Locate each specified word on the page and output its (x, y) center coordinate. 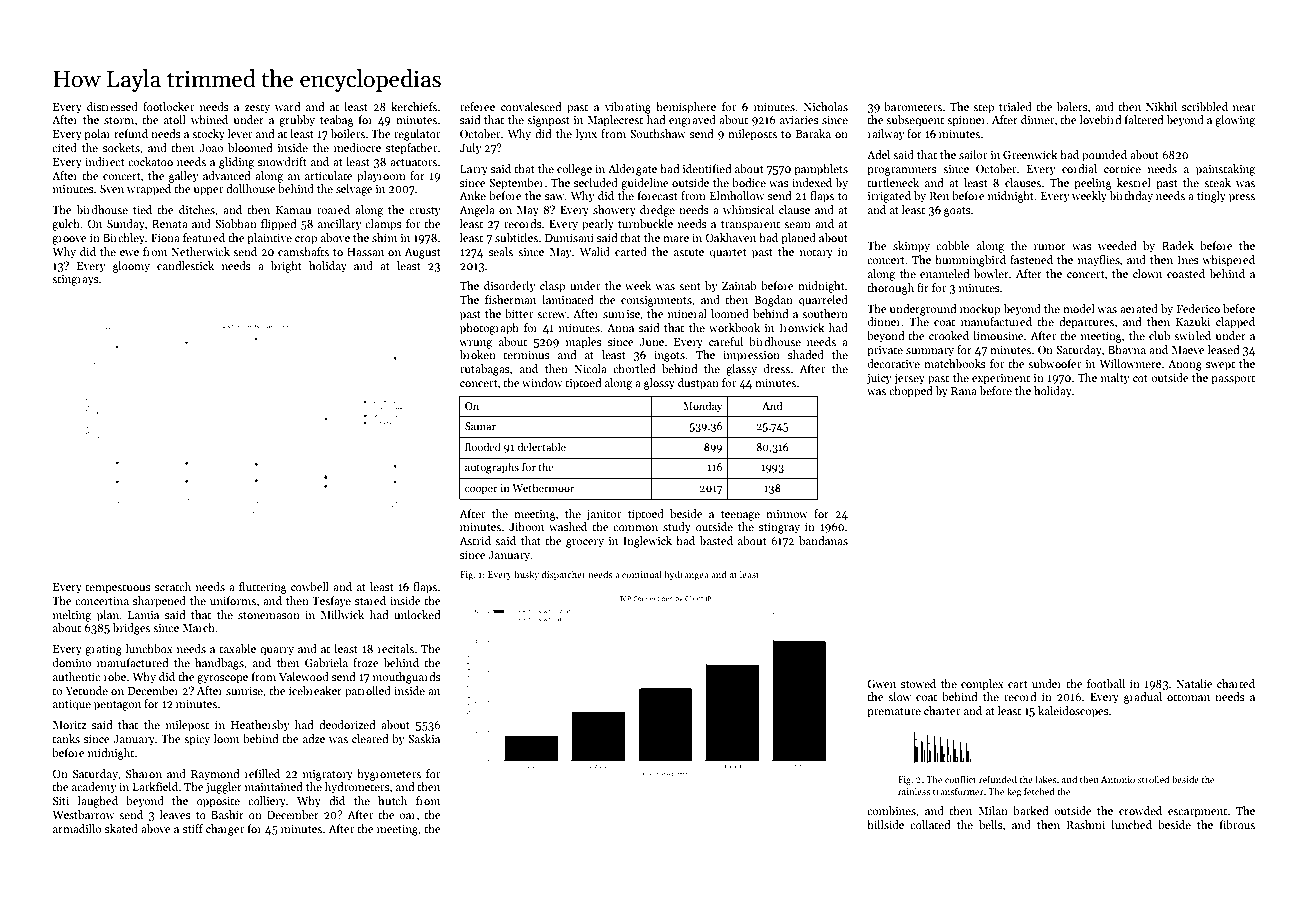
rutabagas (485, 370)
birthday (1131, 197)
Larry (474, 170)
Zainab (739, 285)
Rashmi (1086, 824)
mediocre (357, 147)
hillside (885, 824)
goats (957, 212)
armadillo (77, 828)
